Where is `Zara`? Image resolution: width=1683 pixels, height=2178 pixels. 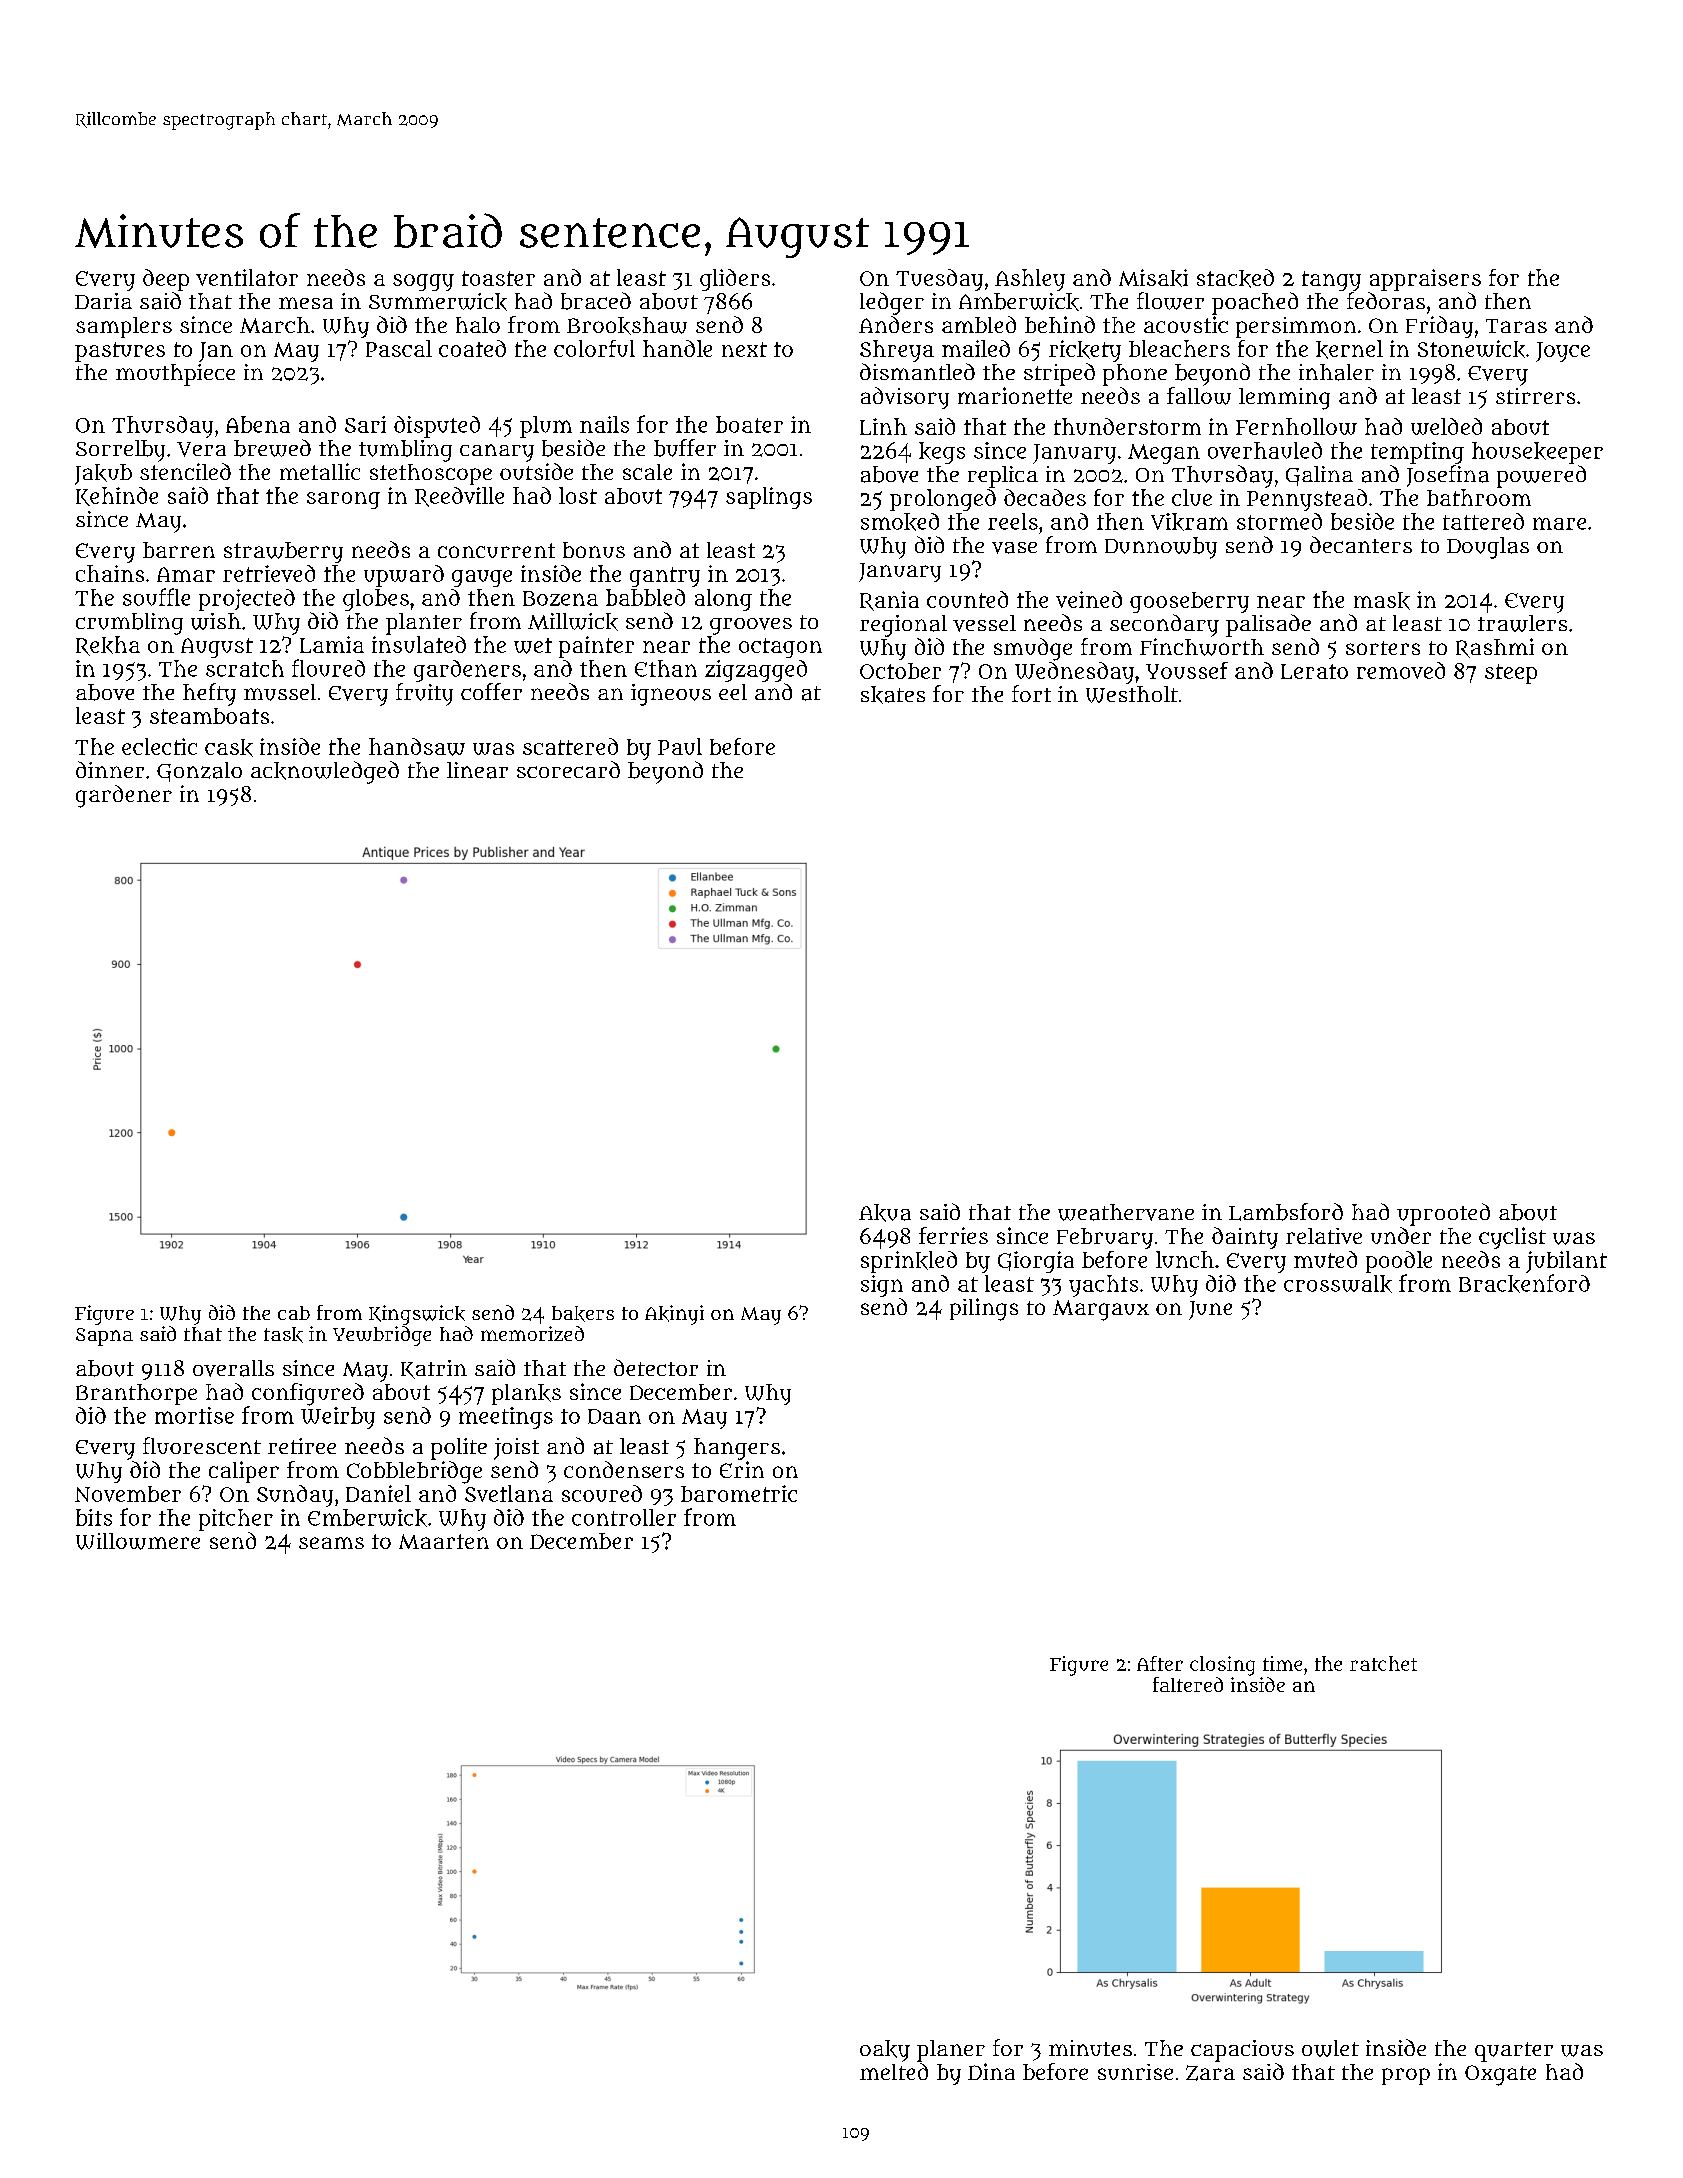
Zara is located at coordinates (1210, 2073).
